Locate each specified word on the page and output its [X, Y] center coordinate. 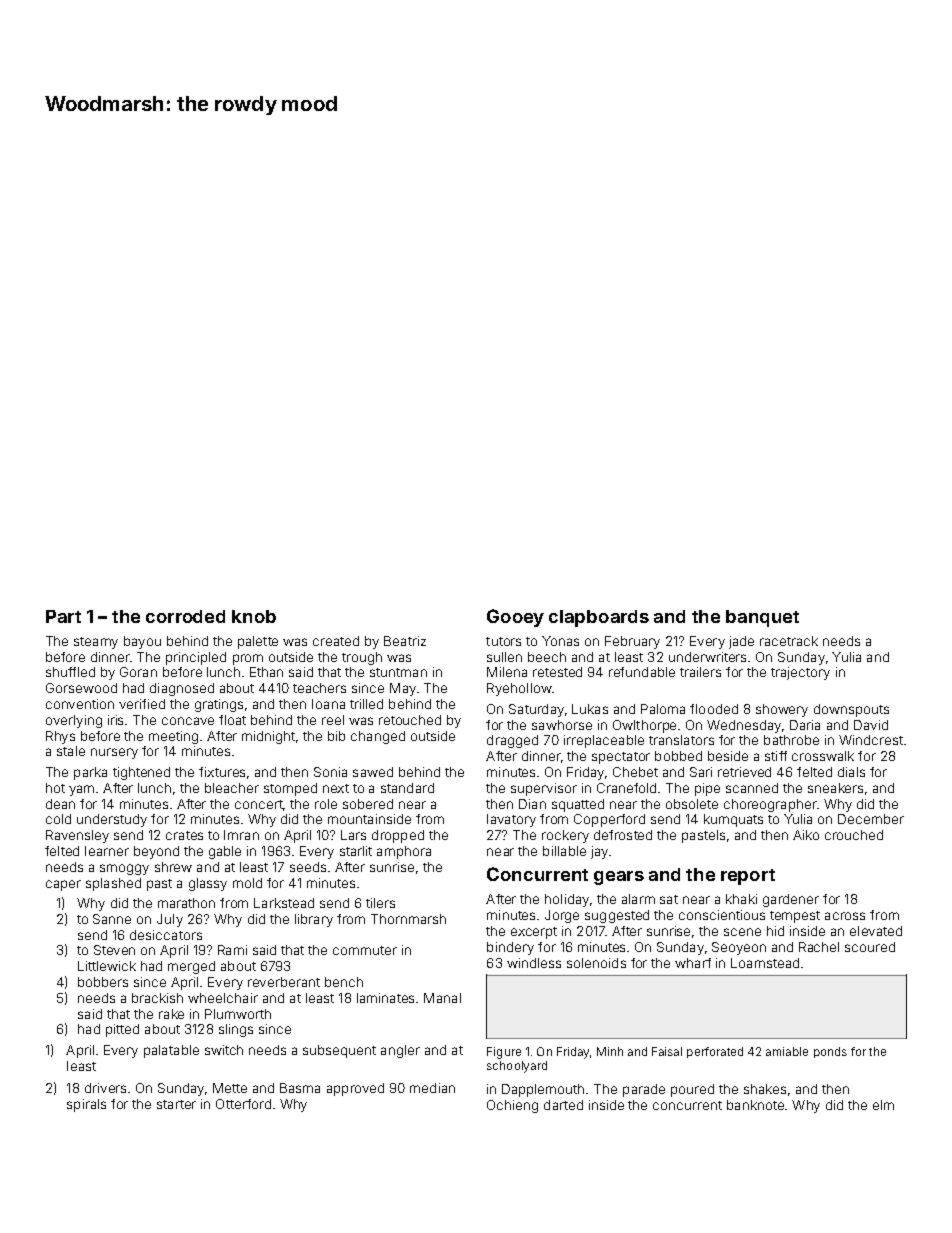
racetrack [789, 641]
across [845, 916]
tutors [503, 641]
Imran [241, 835]
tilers [380, 903]
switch [224, 1050]
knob [254, 616]
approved [355, 1089]
